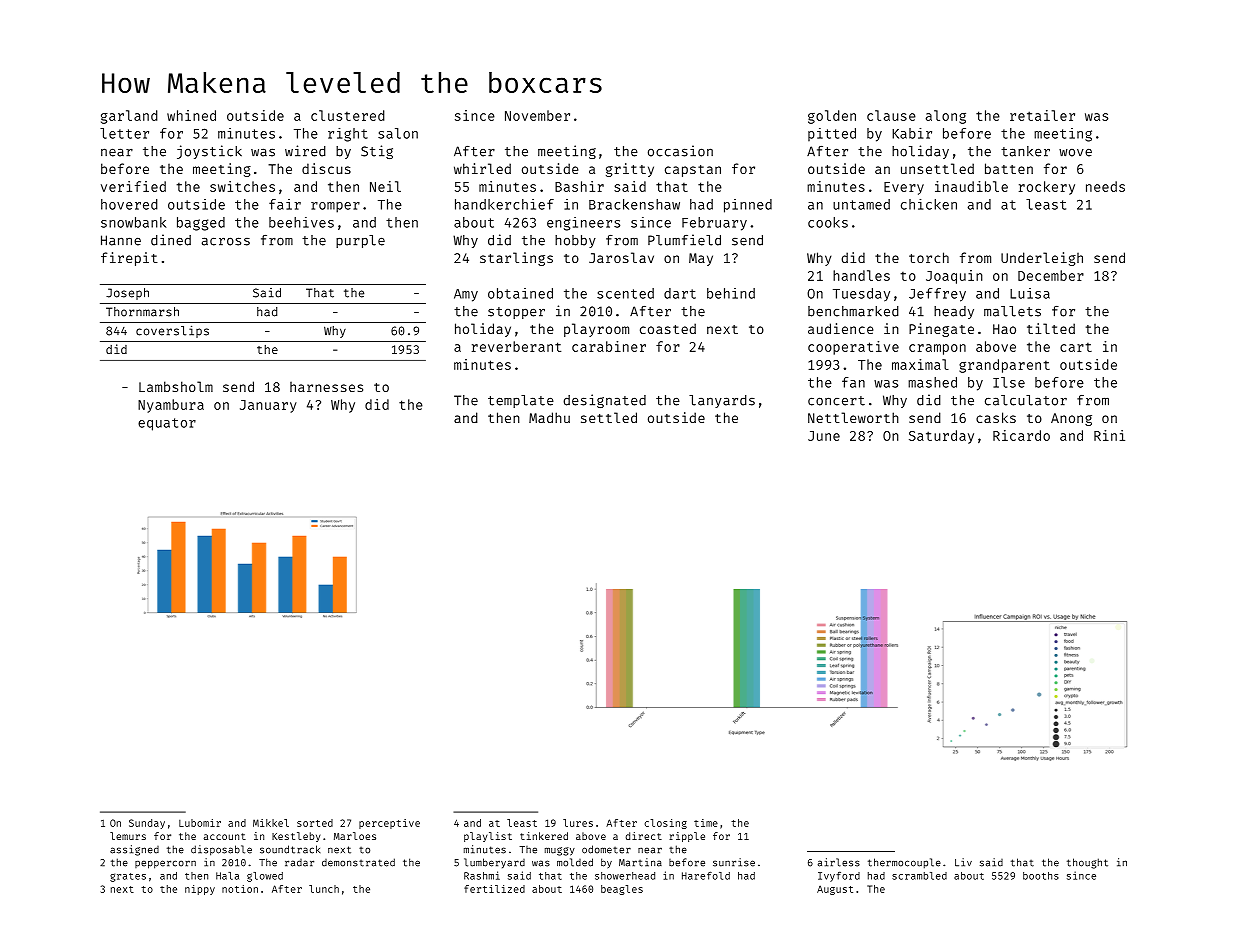  I want to click on dart, so click(680, 293).
